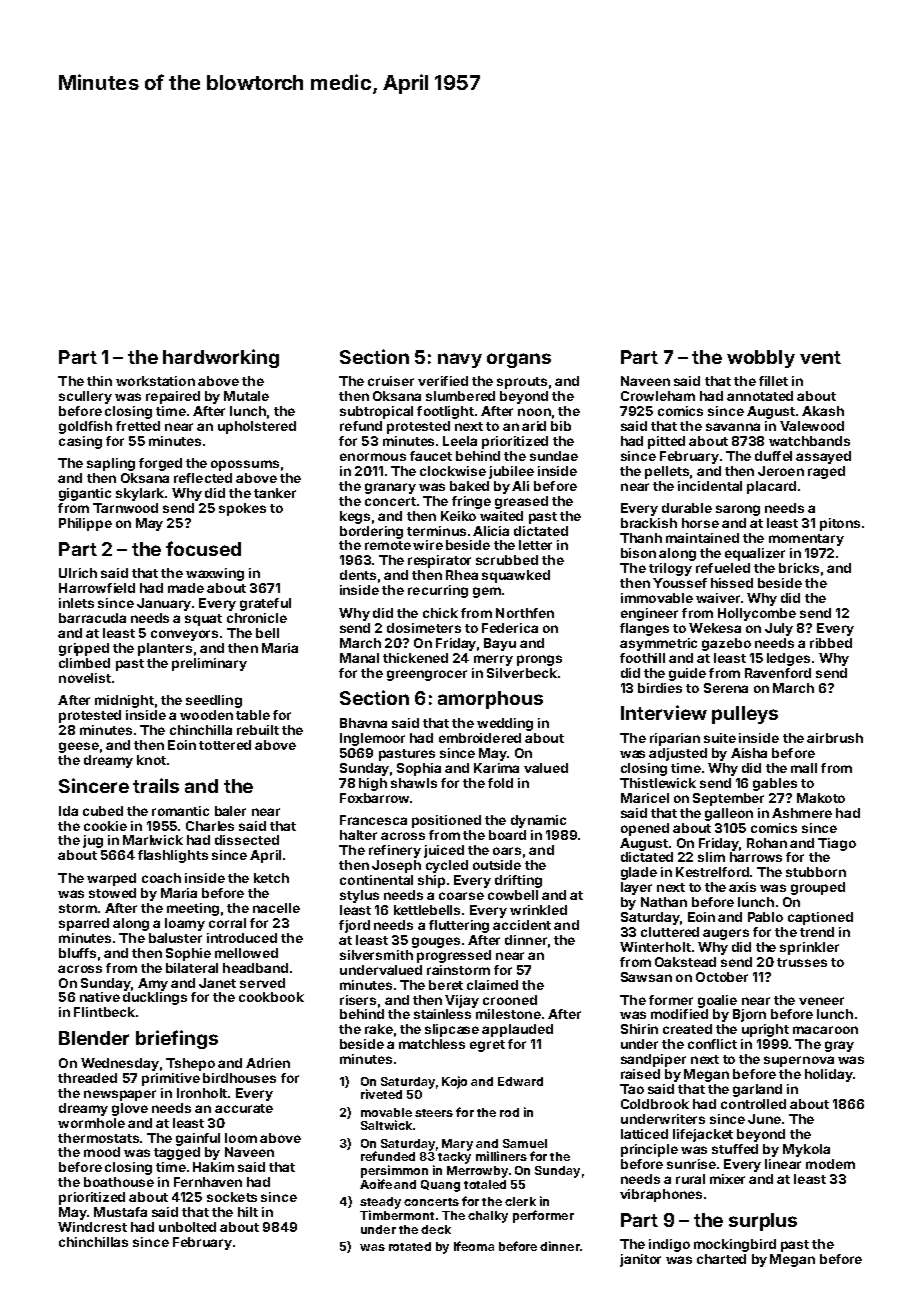 This image has height=1308, width=924. Describe the element at coordinates (79, 747) in the image. I see `geese` at that location.
